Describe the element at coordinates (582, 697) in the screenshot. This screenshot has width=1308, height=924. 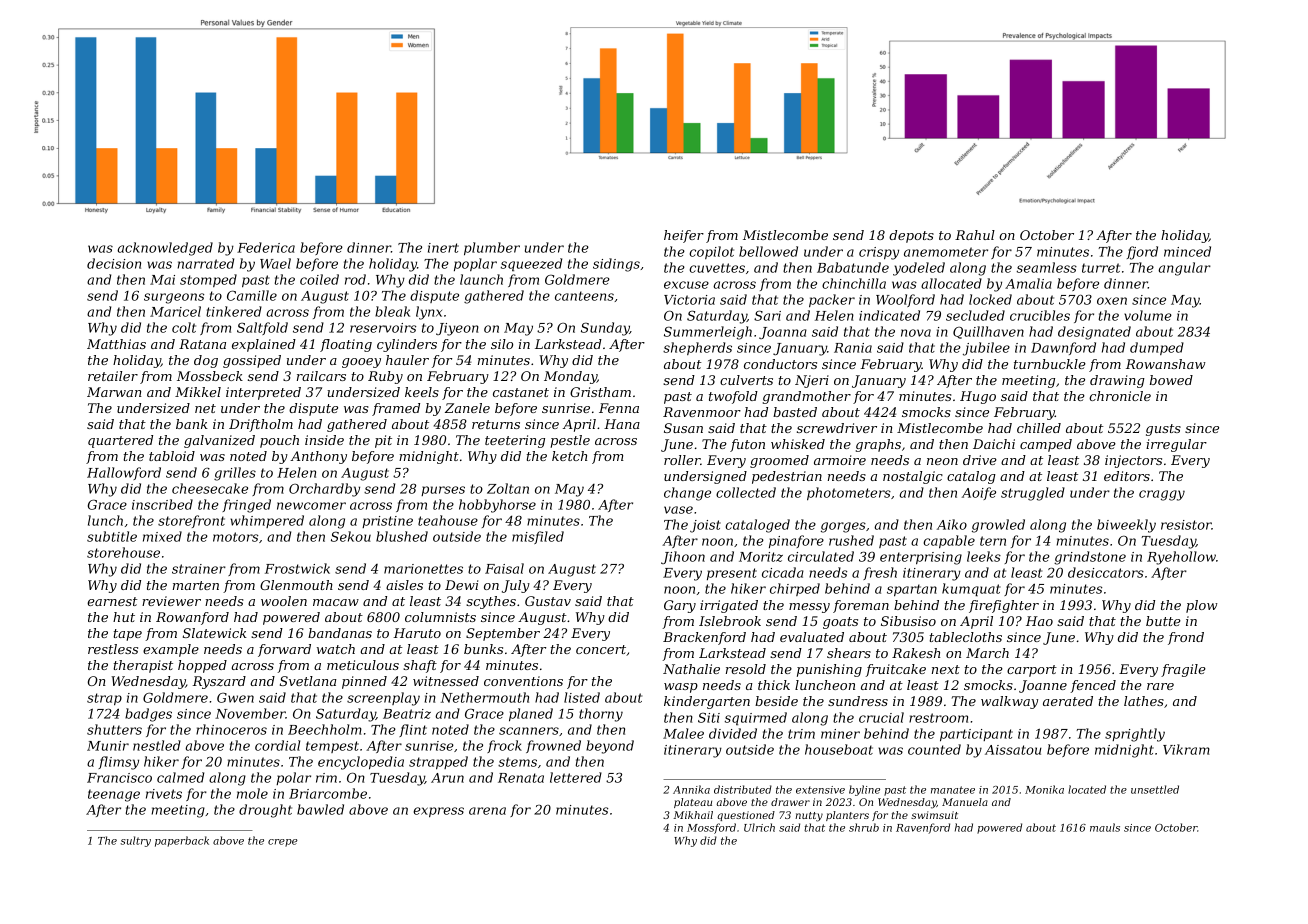
I see `listed` at that location.
